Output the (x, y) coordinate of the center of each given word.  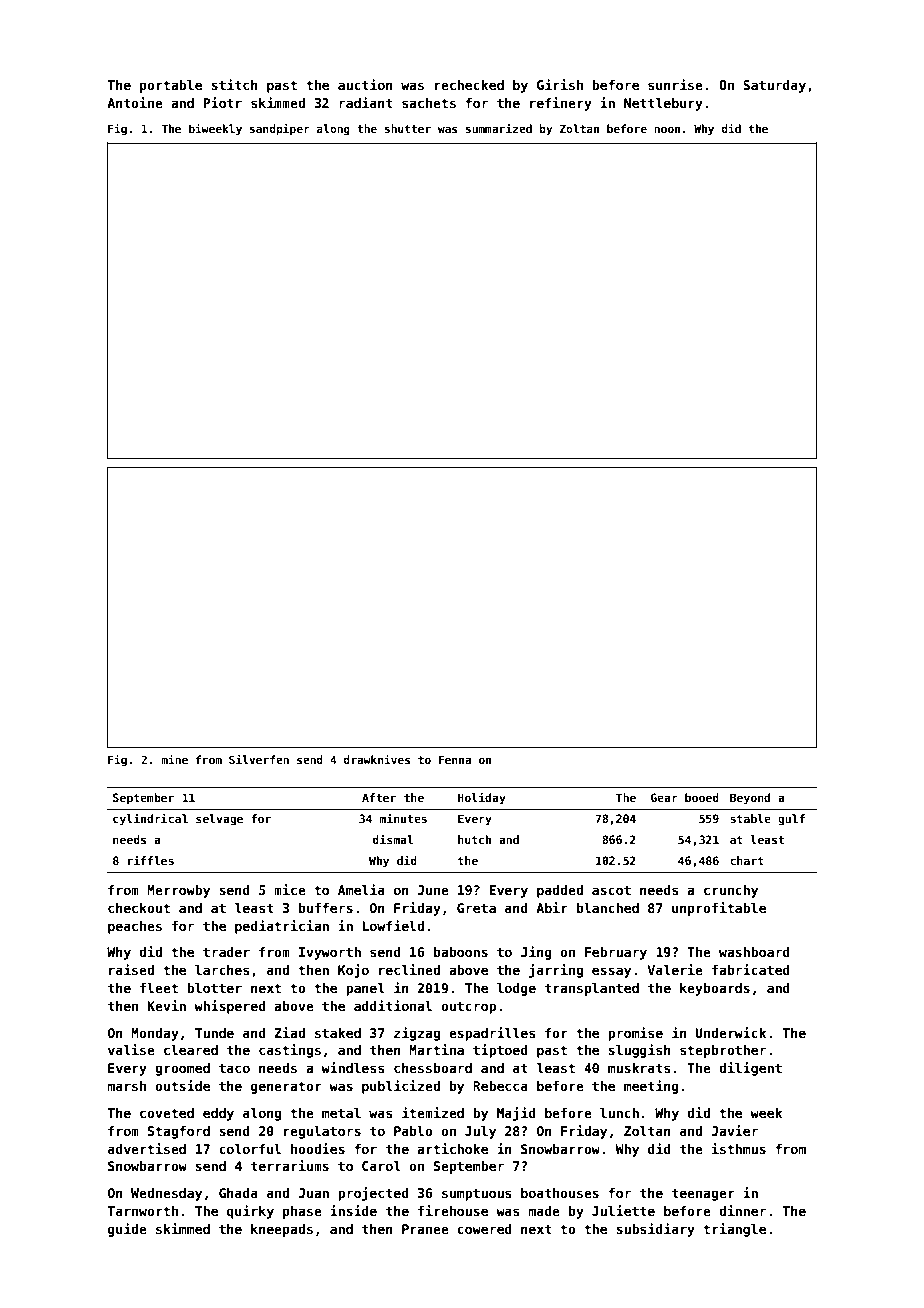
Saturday (774, 86)
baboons (461, 952)
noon (667, 129)
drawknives (377, 759)
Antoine (135, 102)
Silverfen (259, 759)
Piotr (222, 102)
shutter (408, 128)
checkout (139, 908)
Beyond (750, 799)
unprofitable (719, 909)
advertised (147, 1148)
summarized (499, 128)
